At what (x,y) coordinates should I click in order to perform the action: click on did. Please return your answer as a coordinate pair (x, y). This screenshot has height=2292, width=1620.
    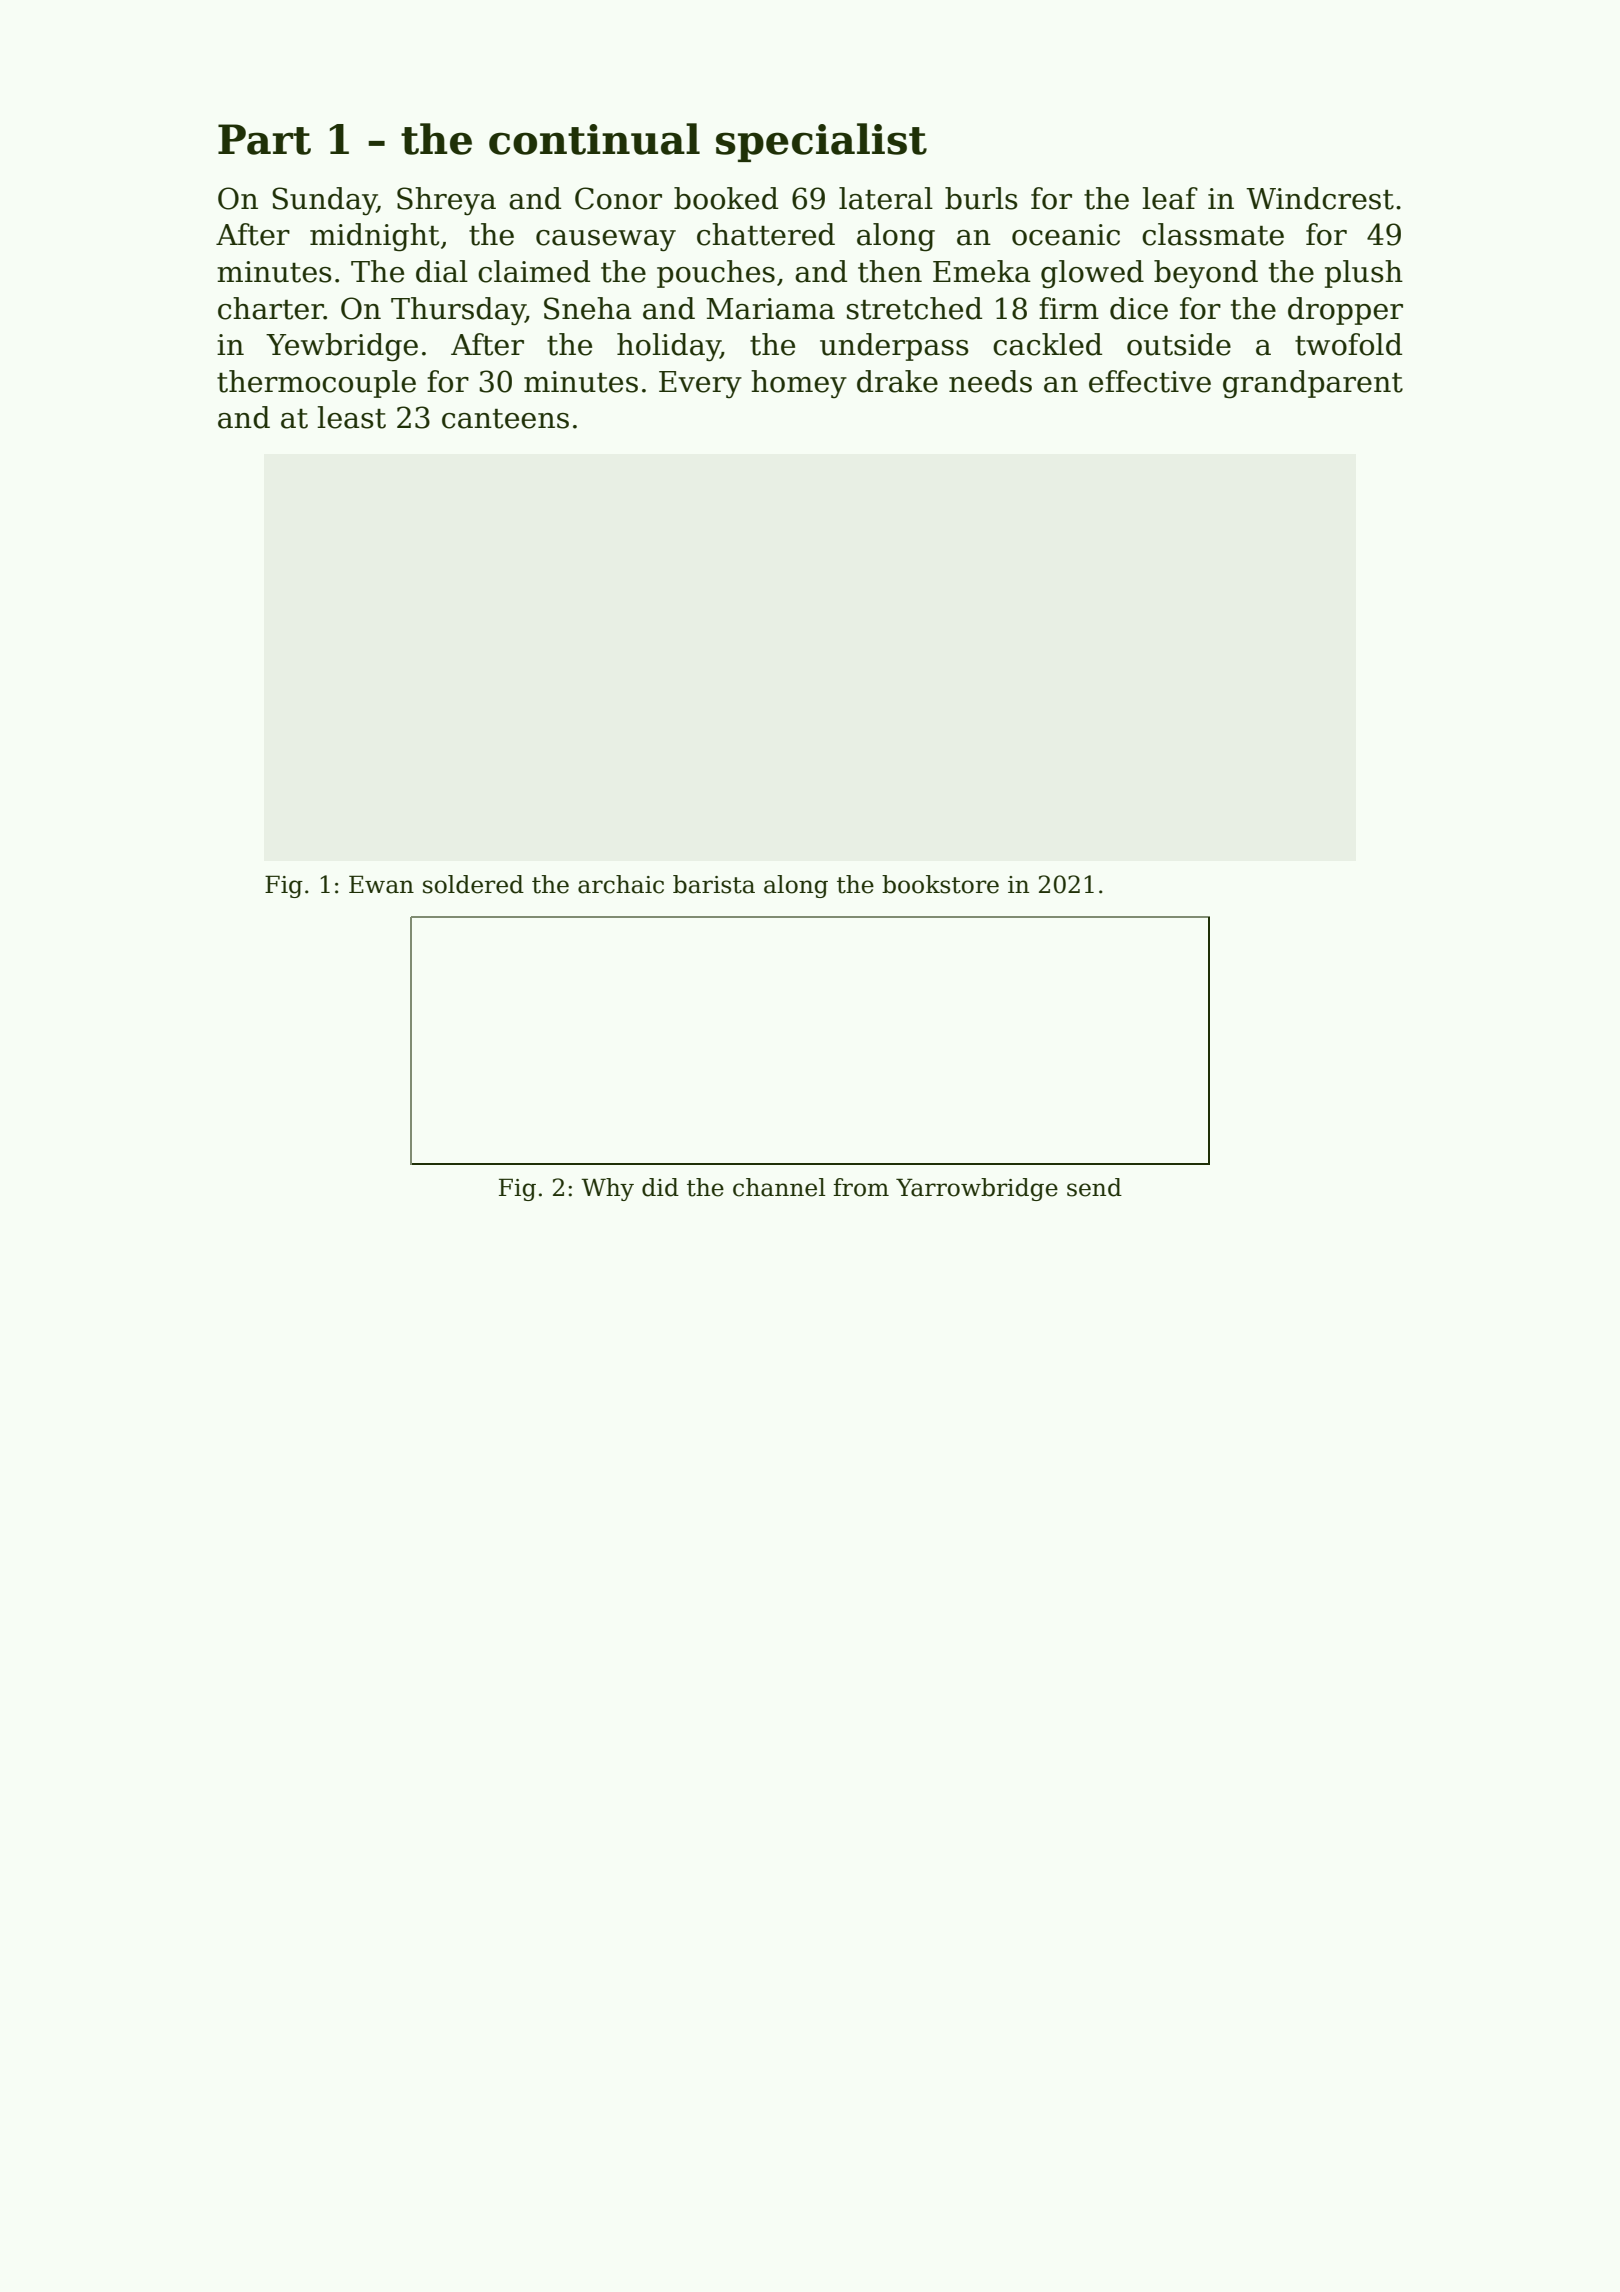
    Looking at the image, I should click on (660, 1187).
